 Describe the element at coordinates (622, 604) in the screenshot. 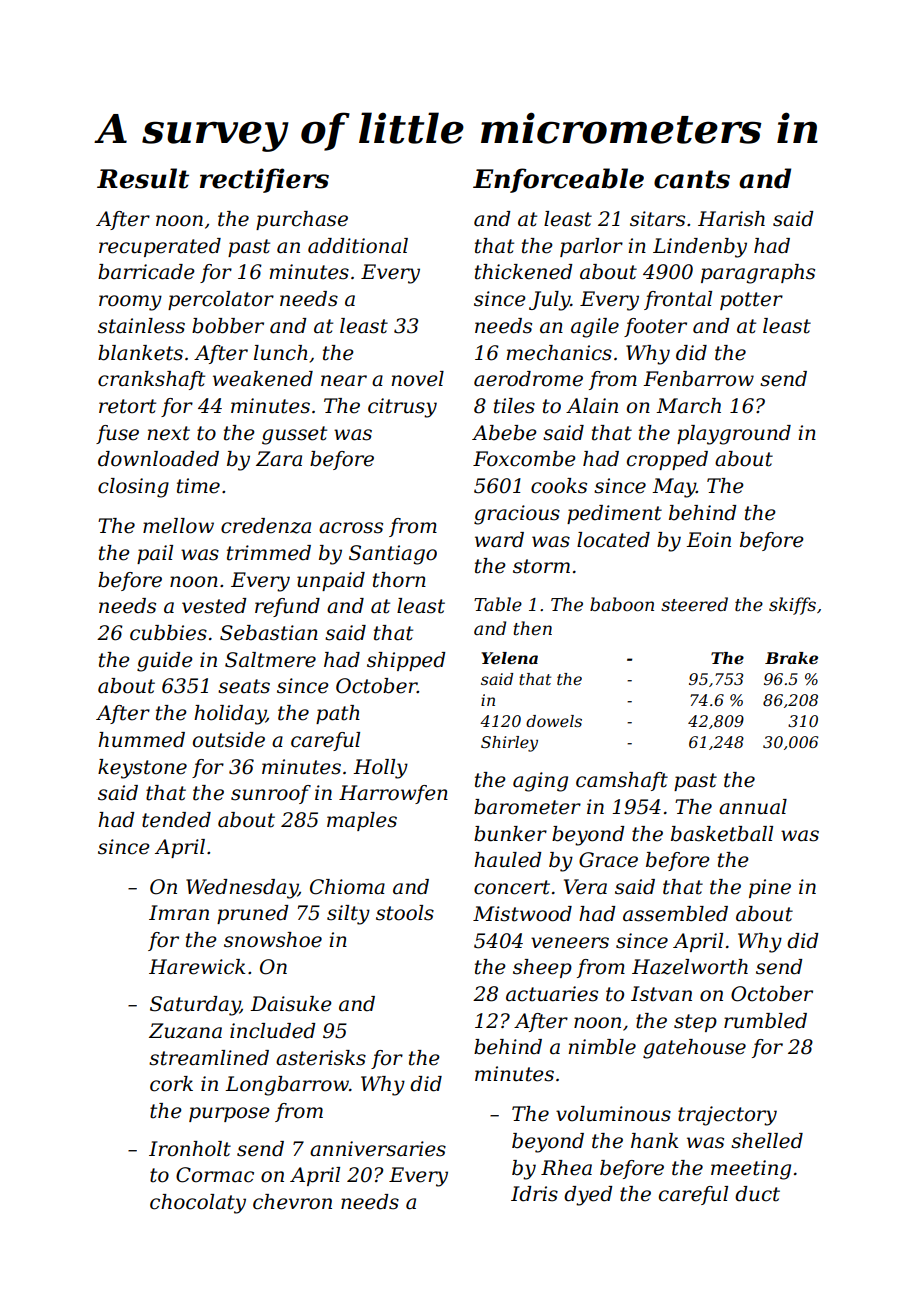

I see `baboon` at that location.
